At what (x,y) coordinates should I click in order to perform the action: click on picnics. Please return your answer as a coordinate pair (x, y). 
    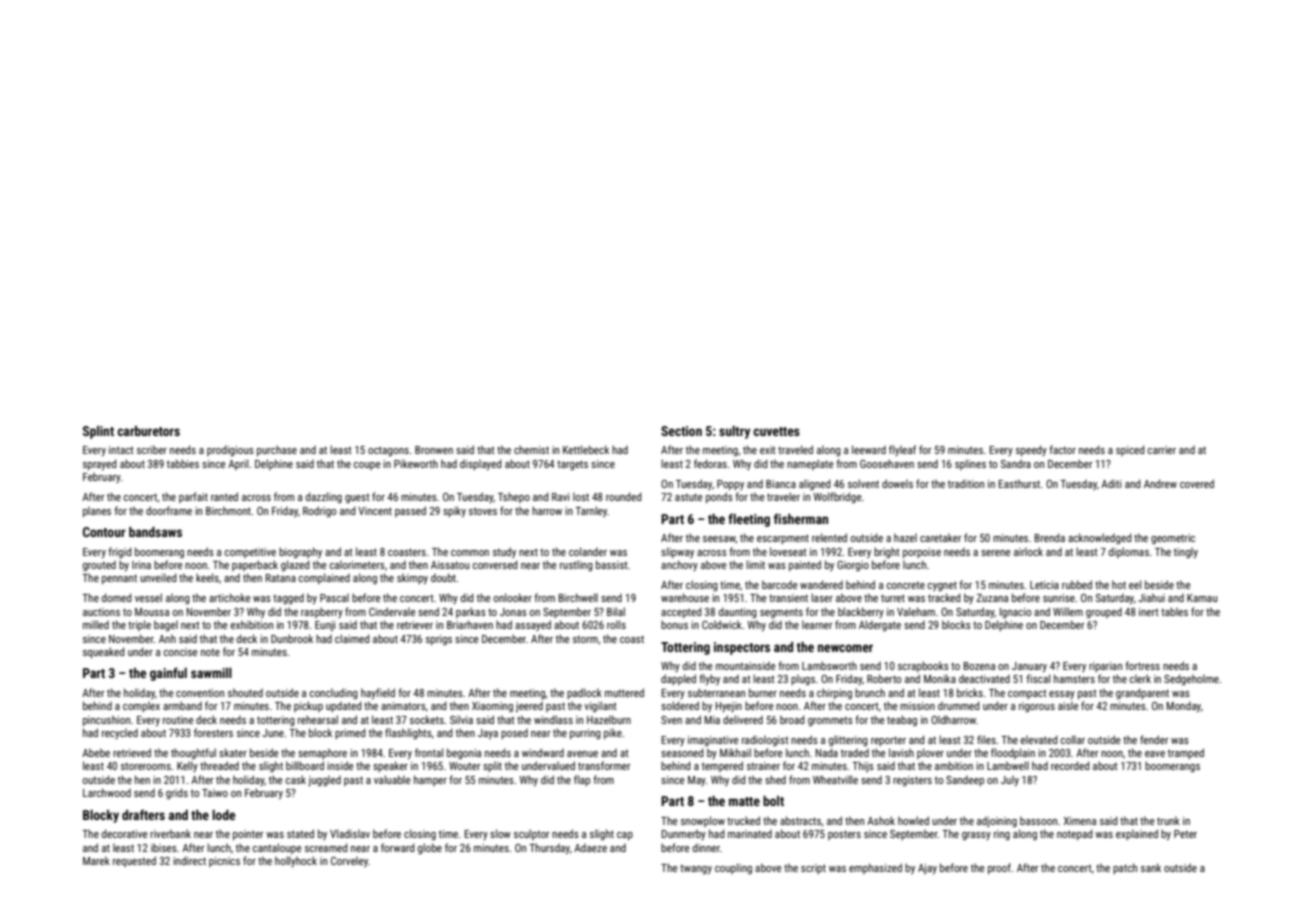
    Looking at the image, I should click on (224, 862).
